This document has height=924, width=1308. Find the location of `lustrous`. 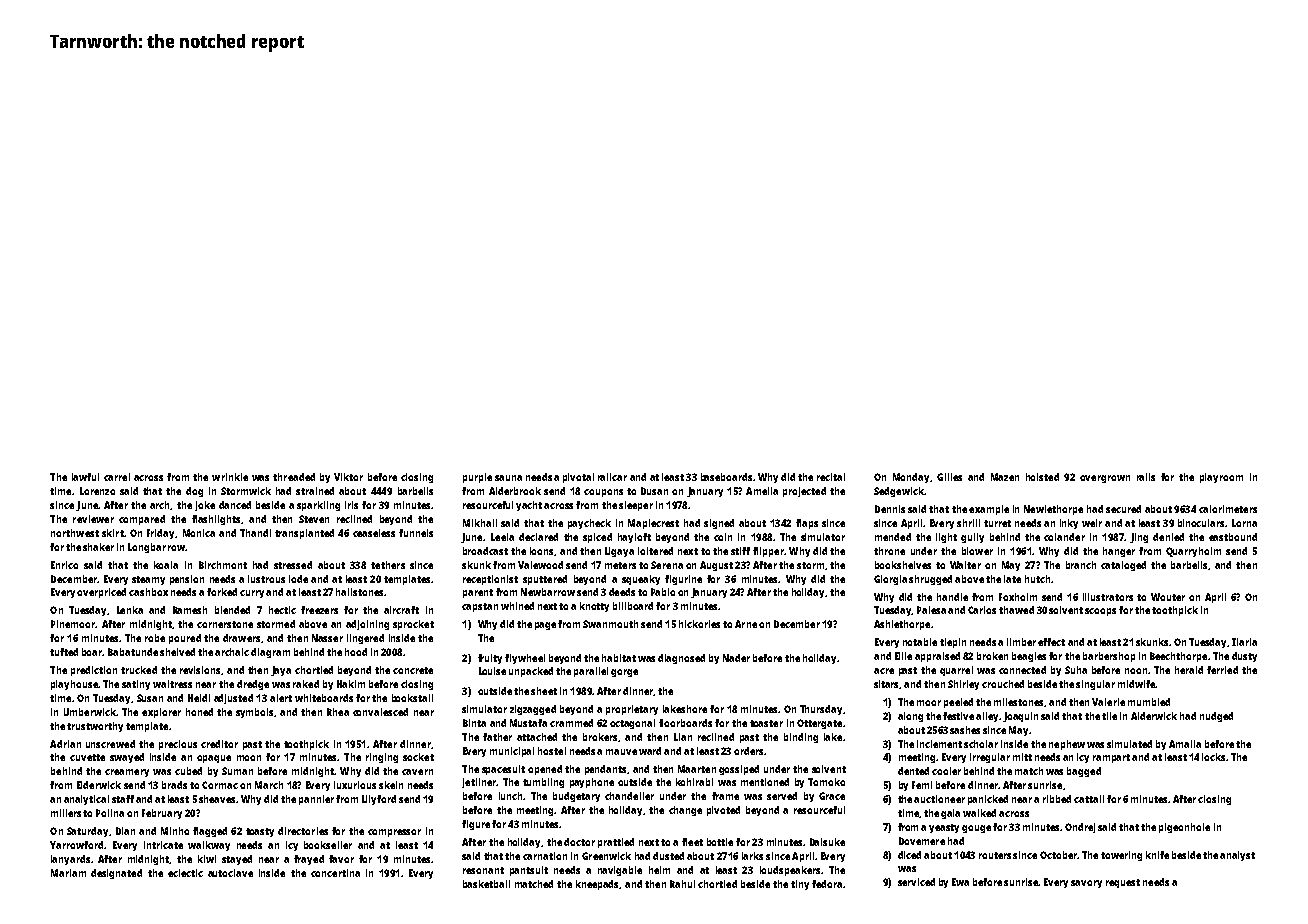

lustrous is located at coordinates (266, 579).
